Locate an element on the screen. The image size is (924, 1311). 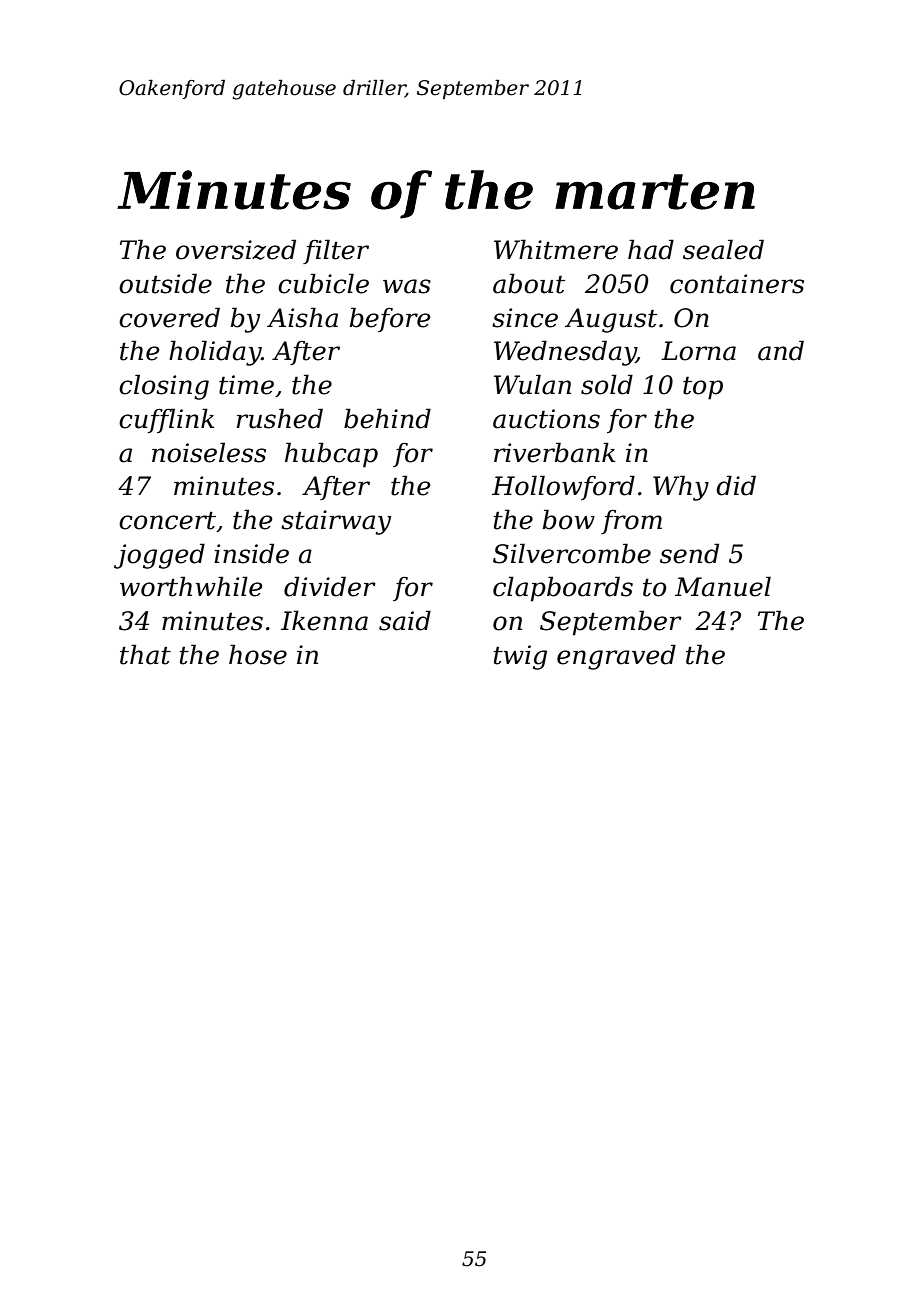
Silvercombe is located at coordinates (572, 553).
